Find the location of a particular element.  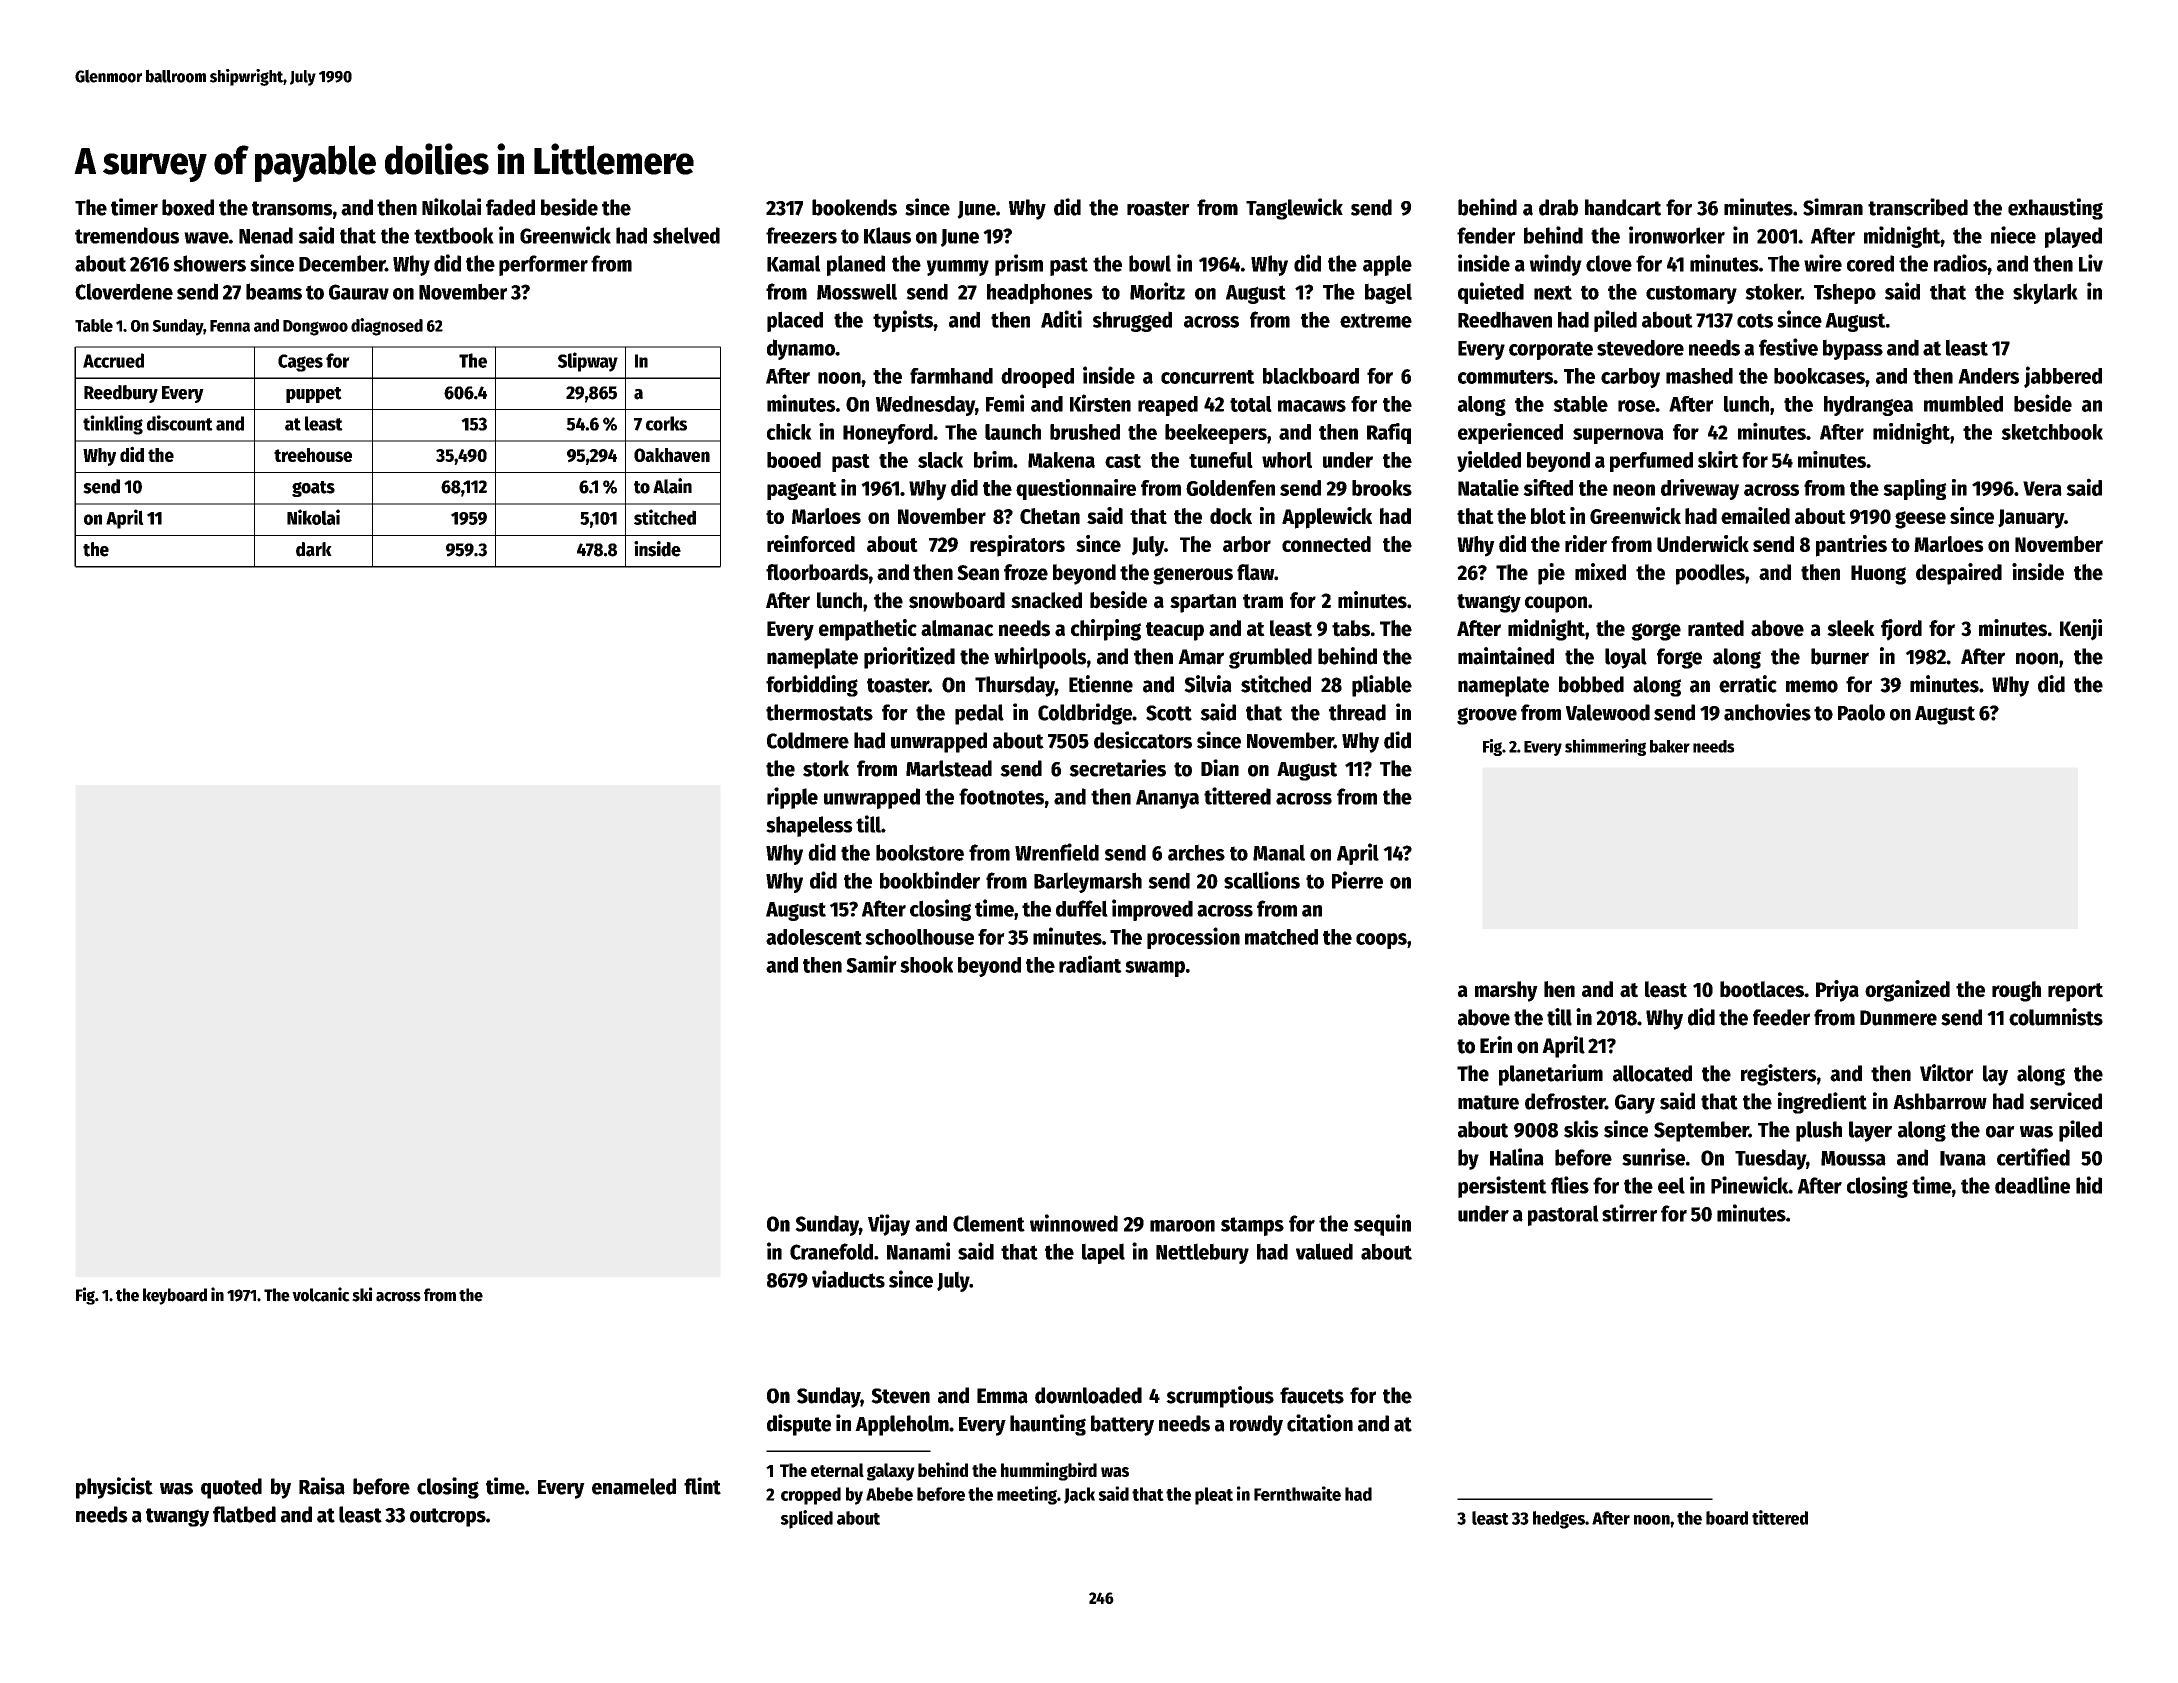

Aditi is located at coordinates (1061, 319).
